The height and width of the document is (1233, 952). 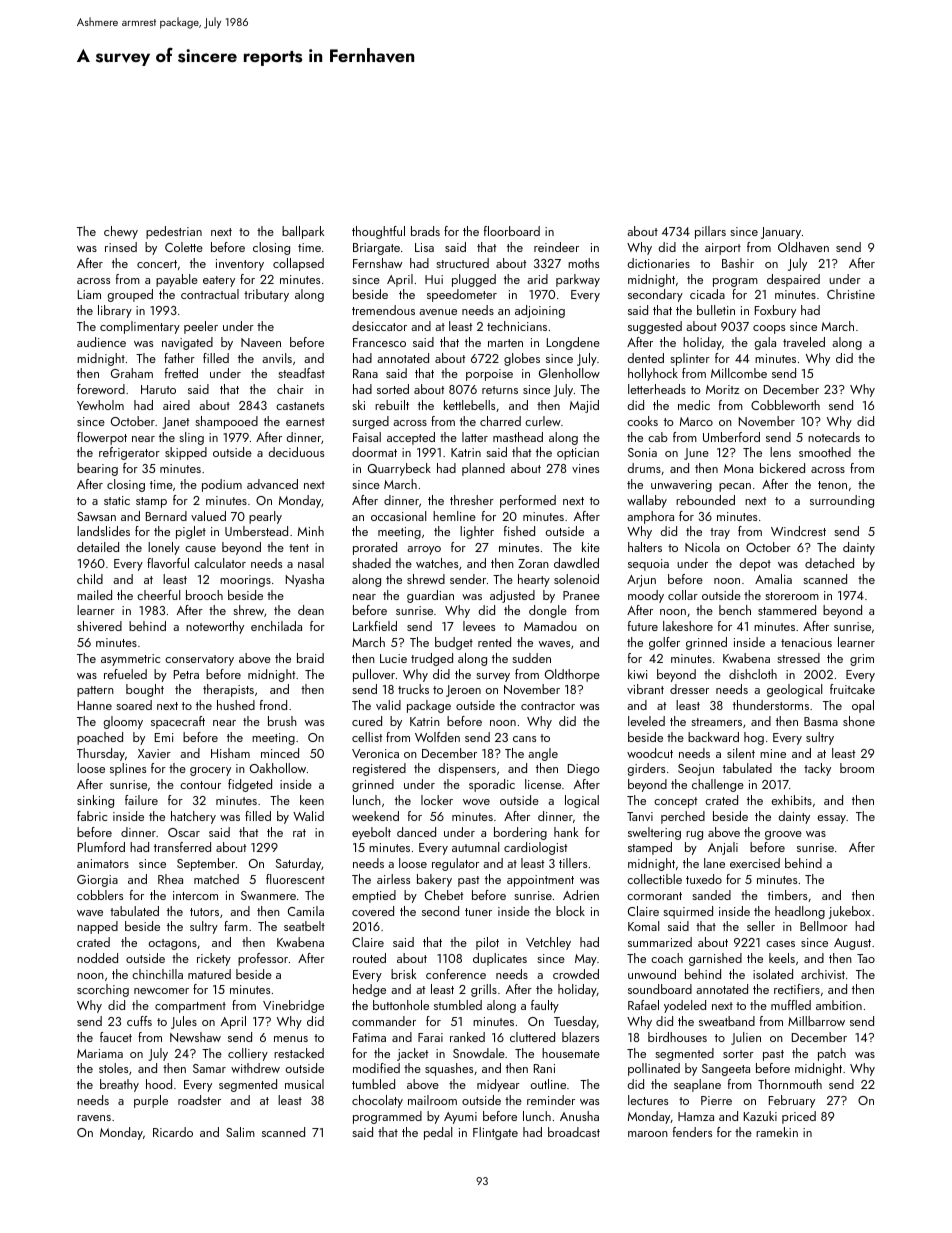 What do you see at coordinates (704, 879) in the document?
I see `tuxedo` at bounding box center [704, 879].
